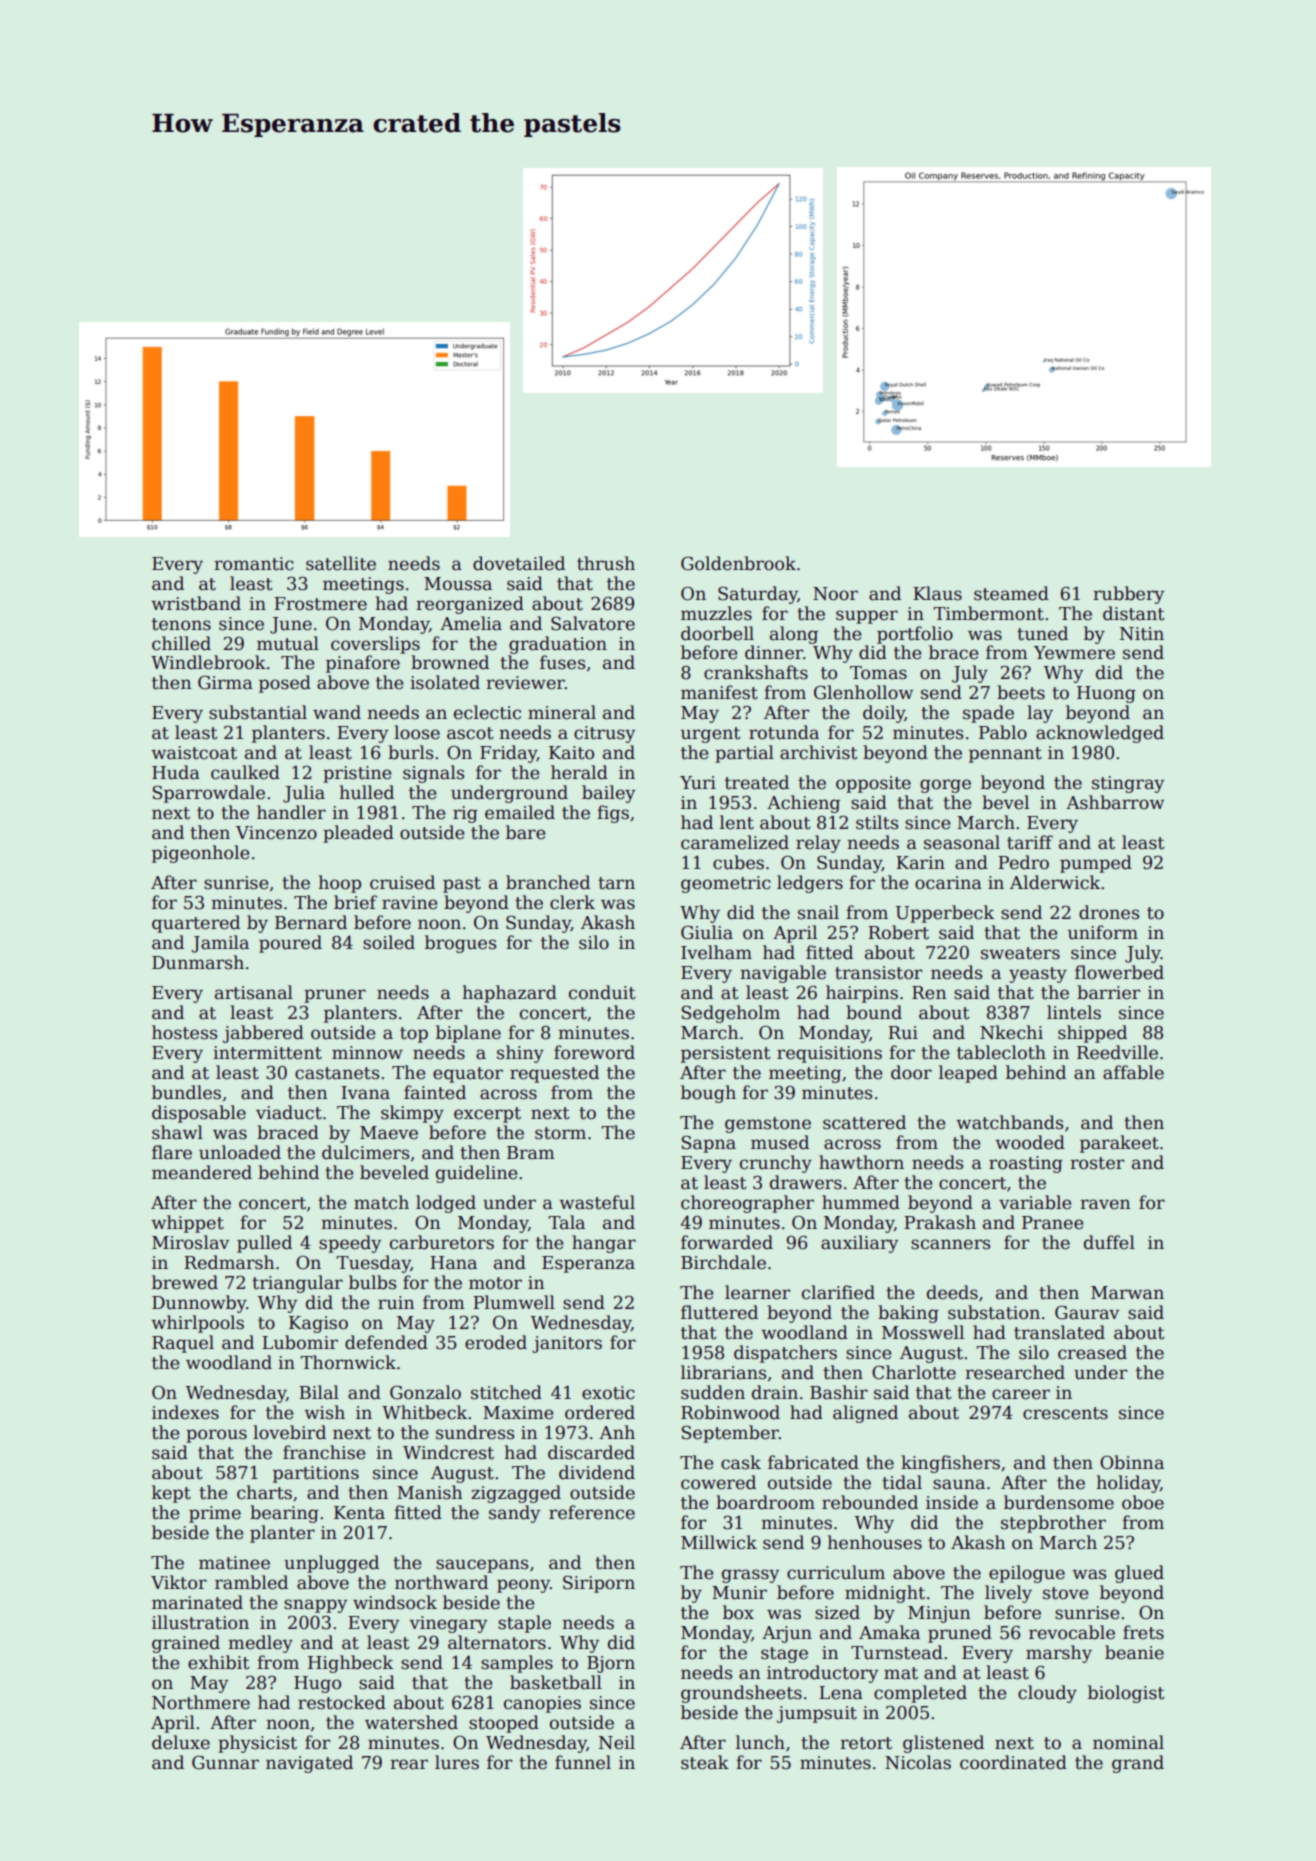 This screenshot has height=1861, width=1316. What do you see at coordinates (878, 673) in the screenshot?
I see `Tomas` at bounding box center [878, 673].
